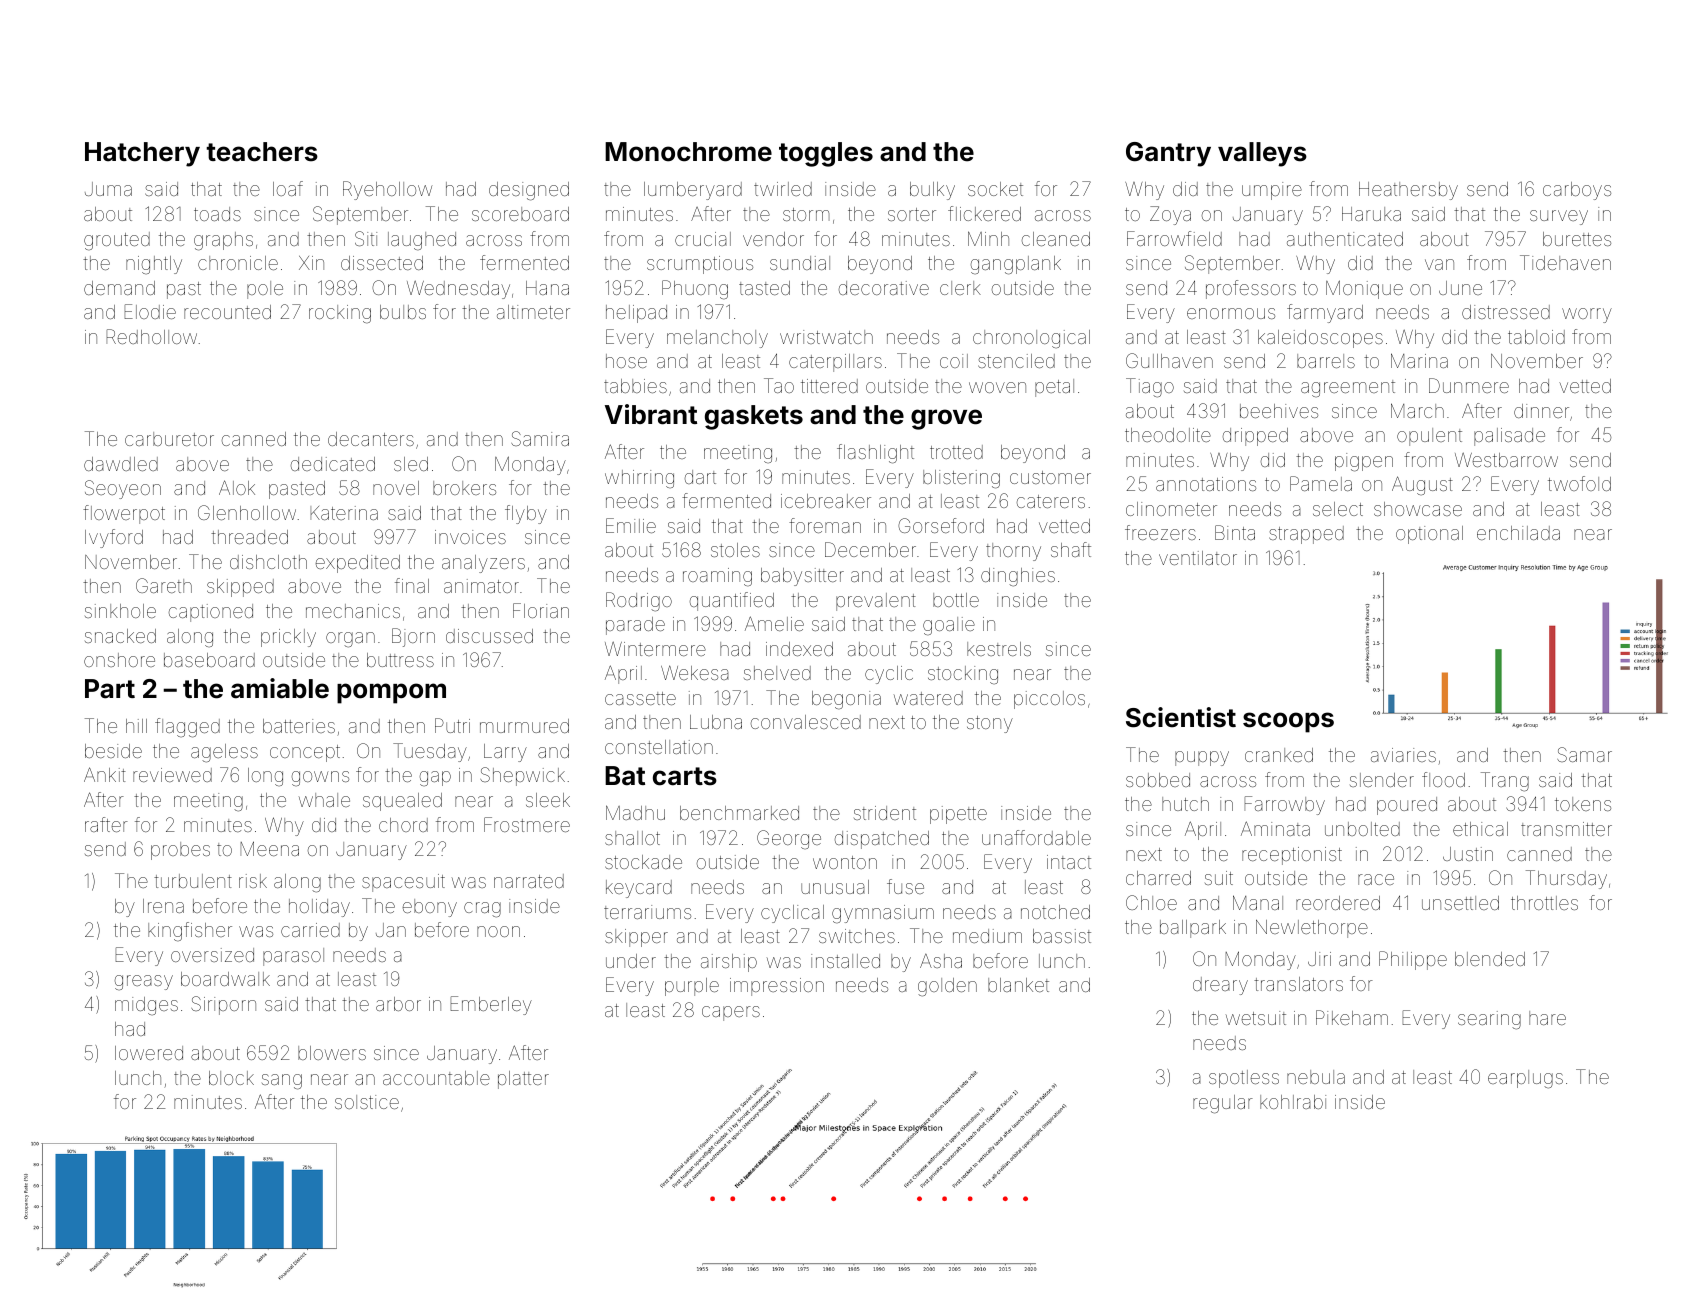  I want to click on sleek, so click(548, 800).
